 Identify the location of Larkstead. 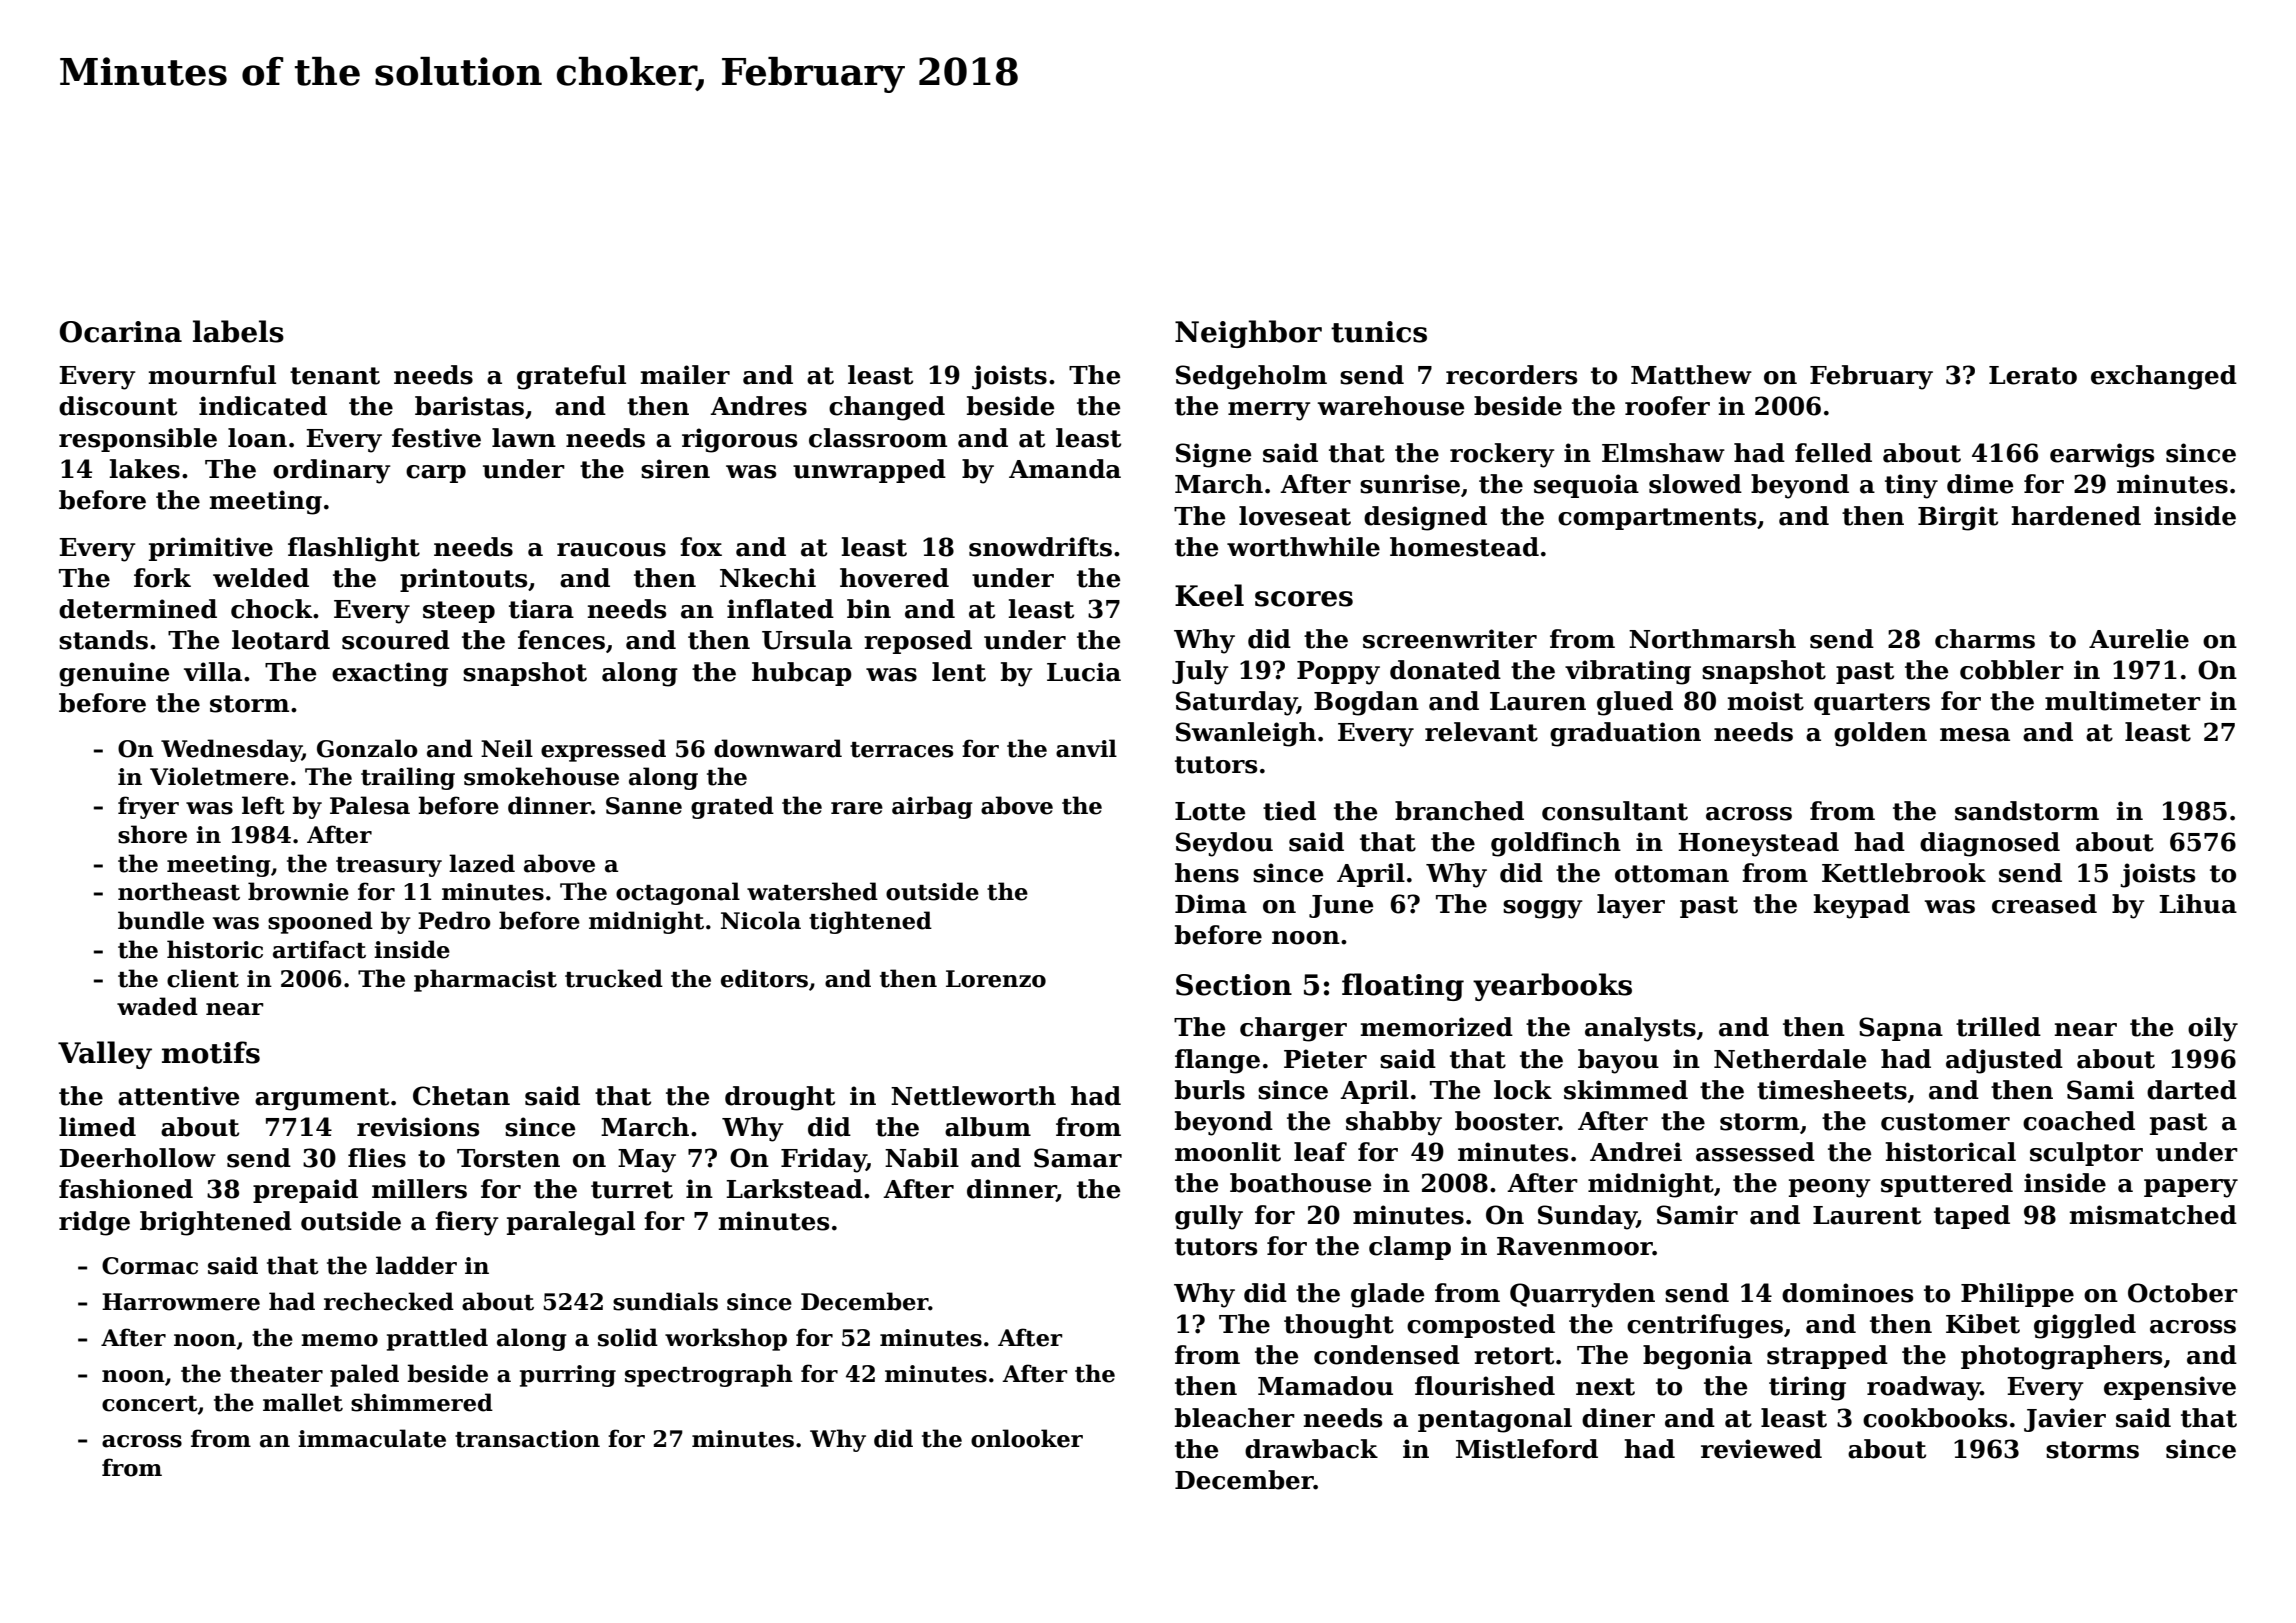
(794, 1189).
